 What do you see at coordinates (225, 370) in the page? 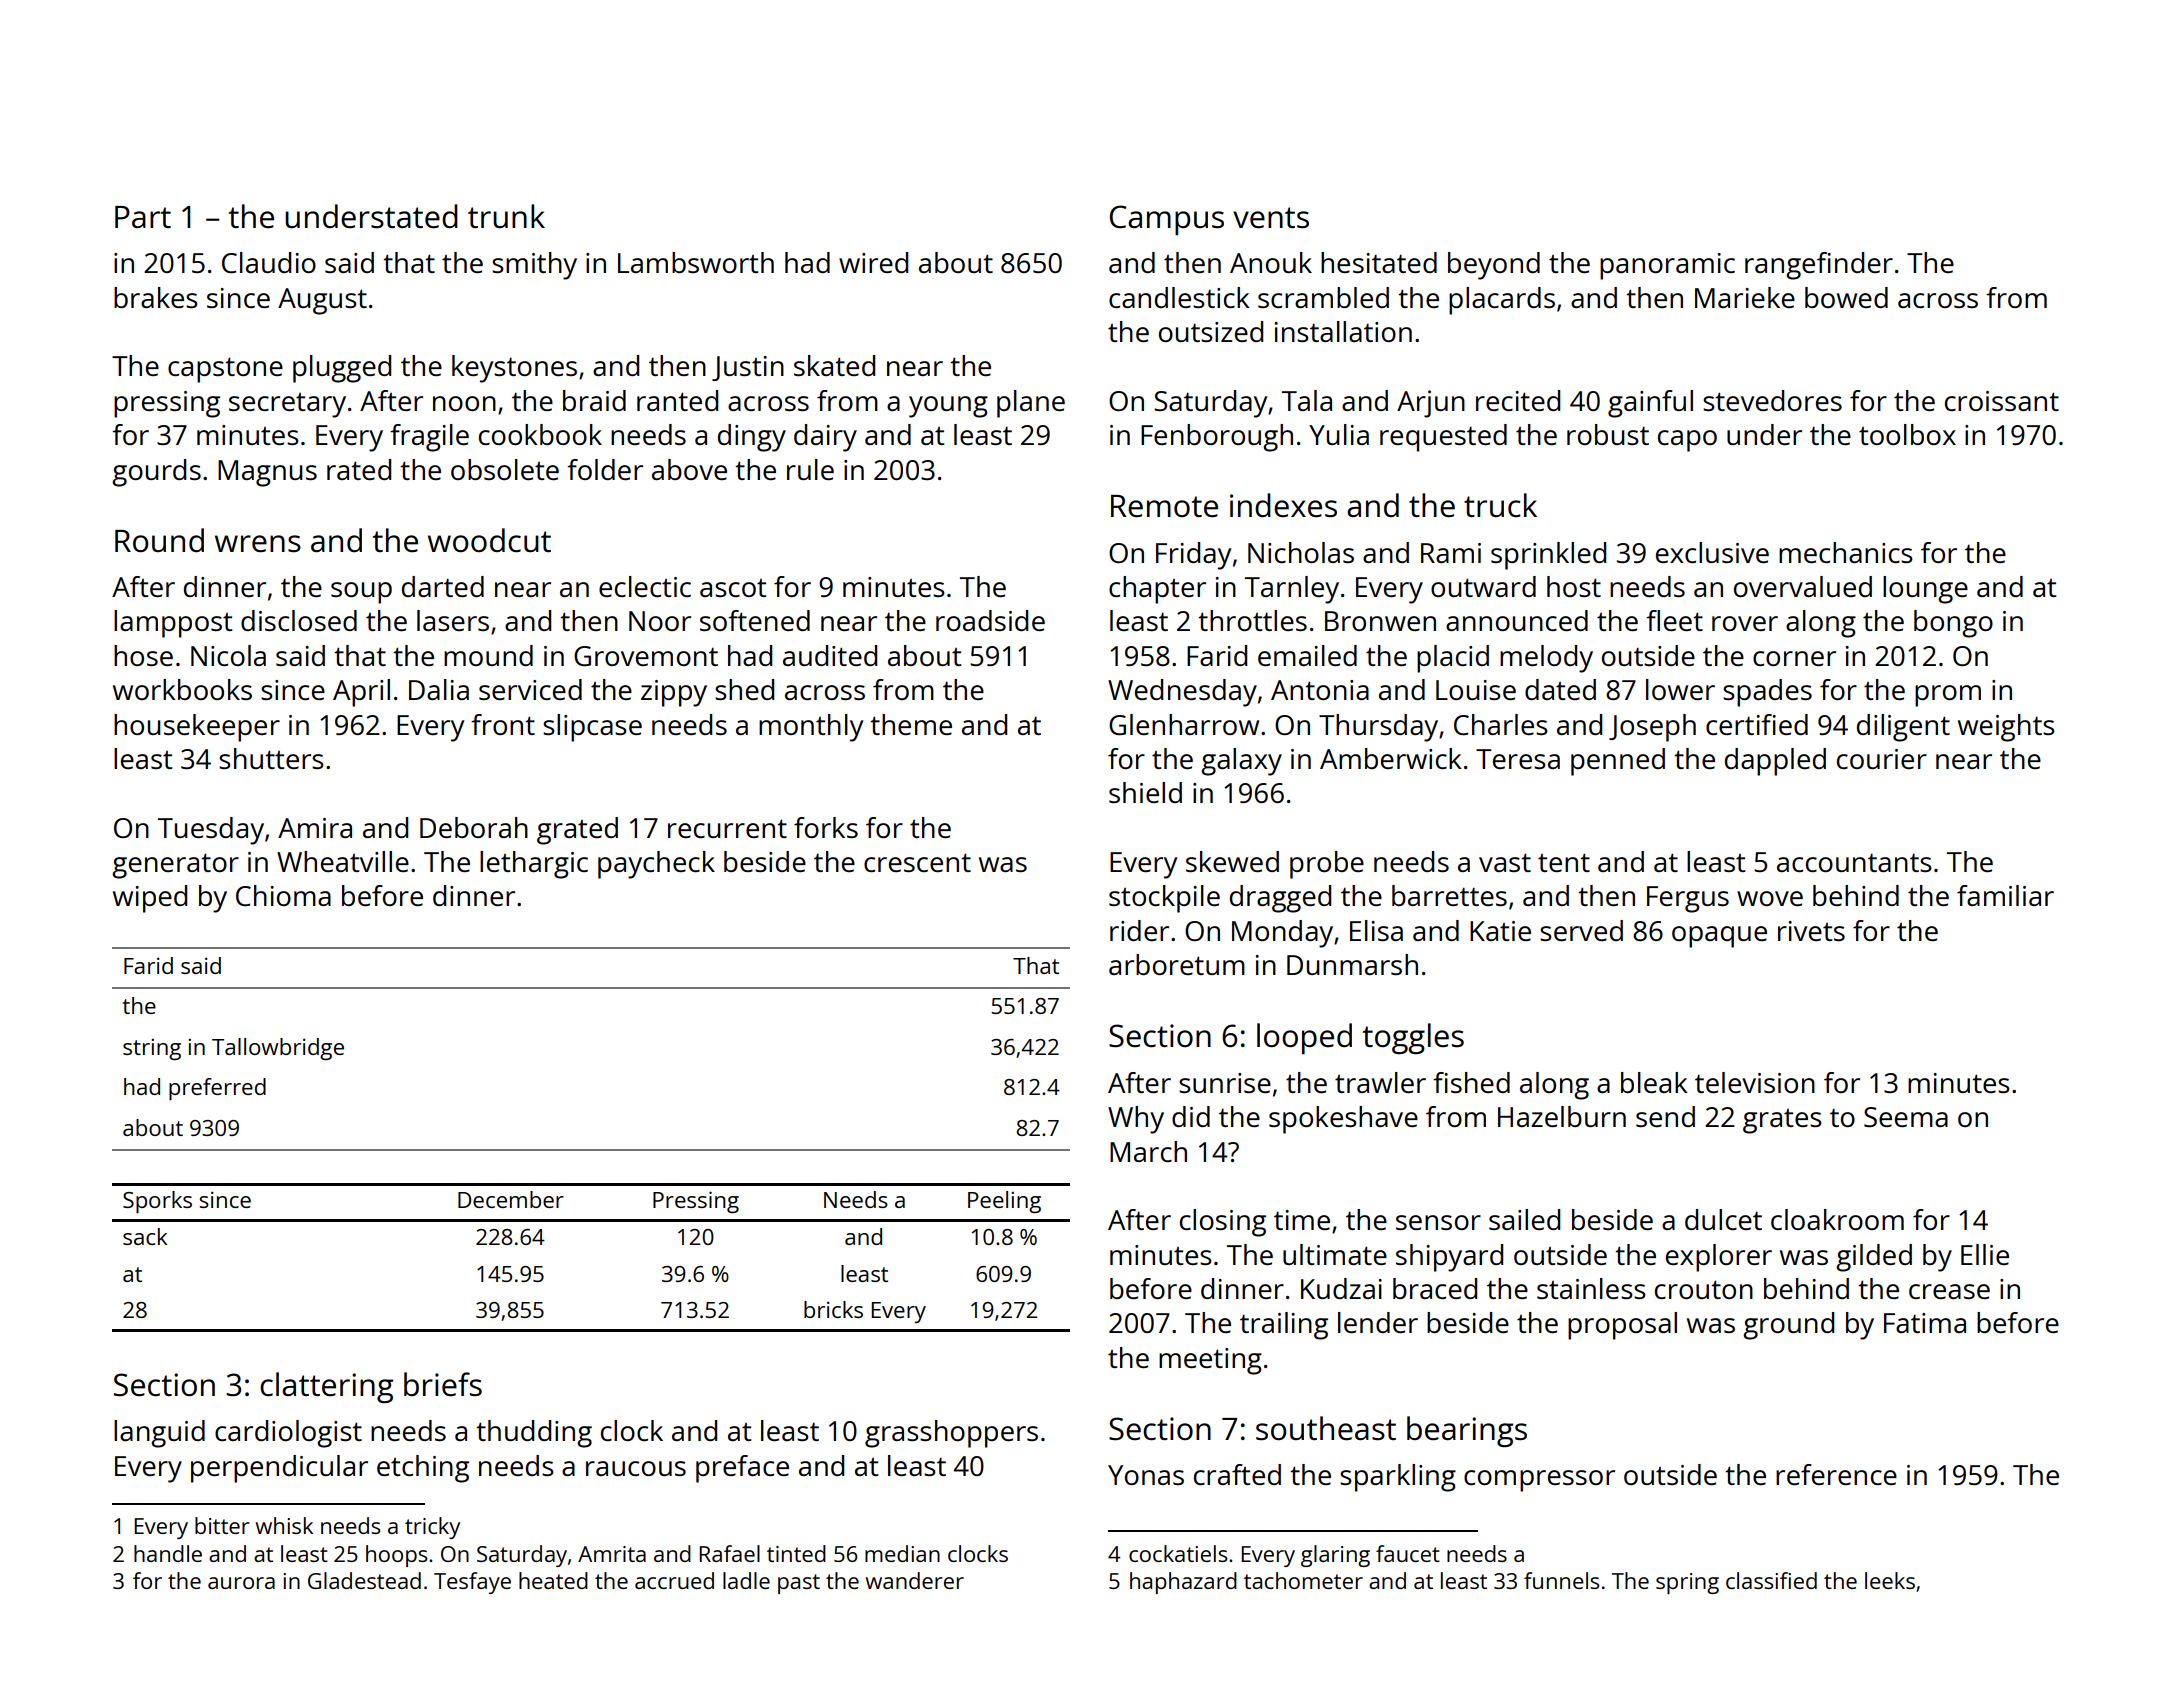
I see `capstone` at bounding box center [225, 370].
